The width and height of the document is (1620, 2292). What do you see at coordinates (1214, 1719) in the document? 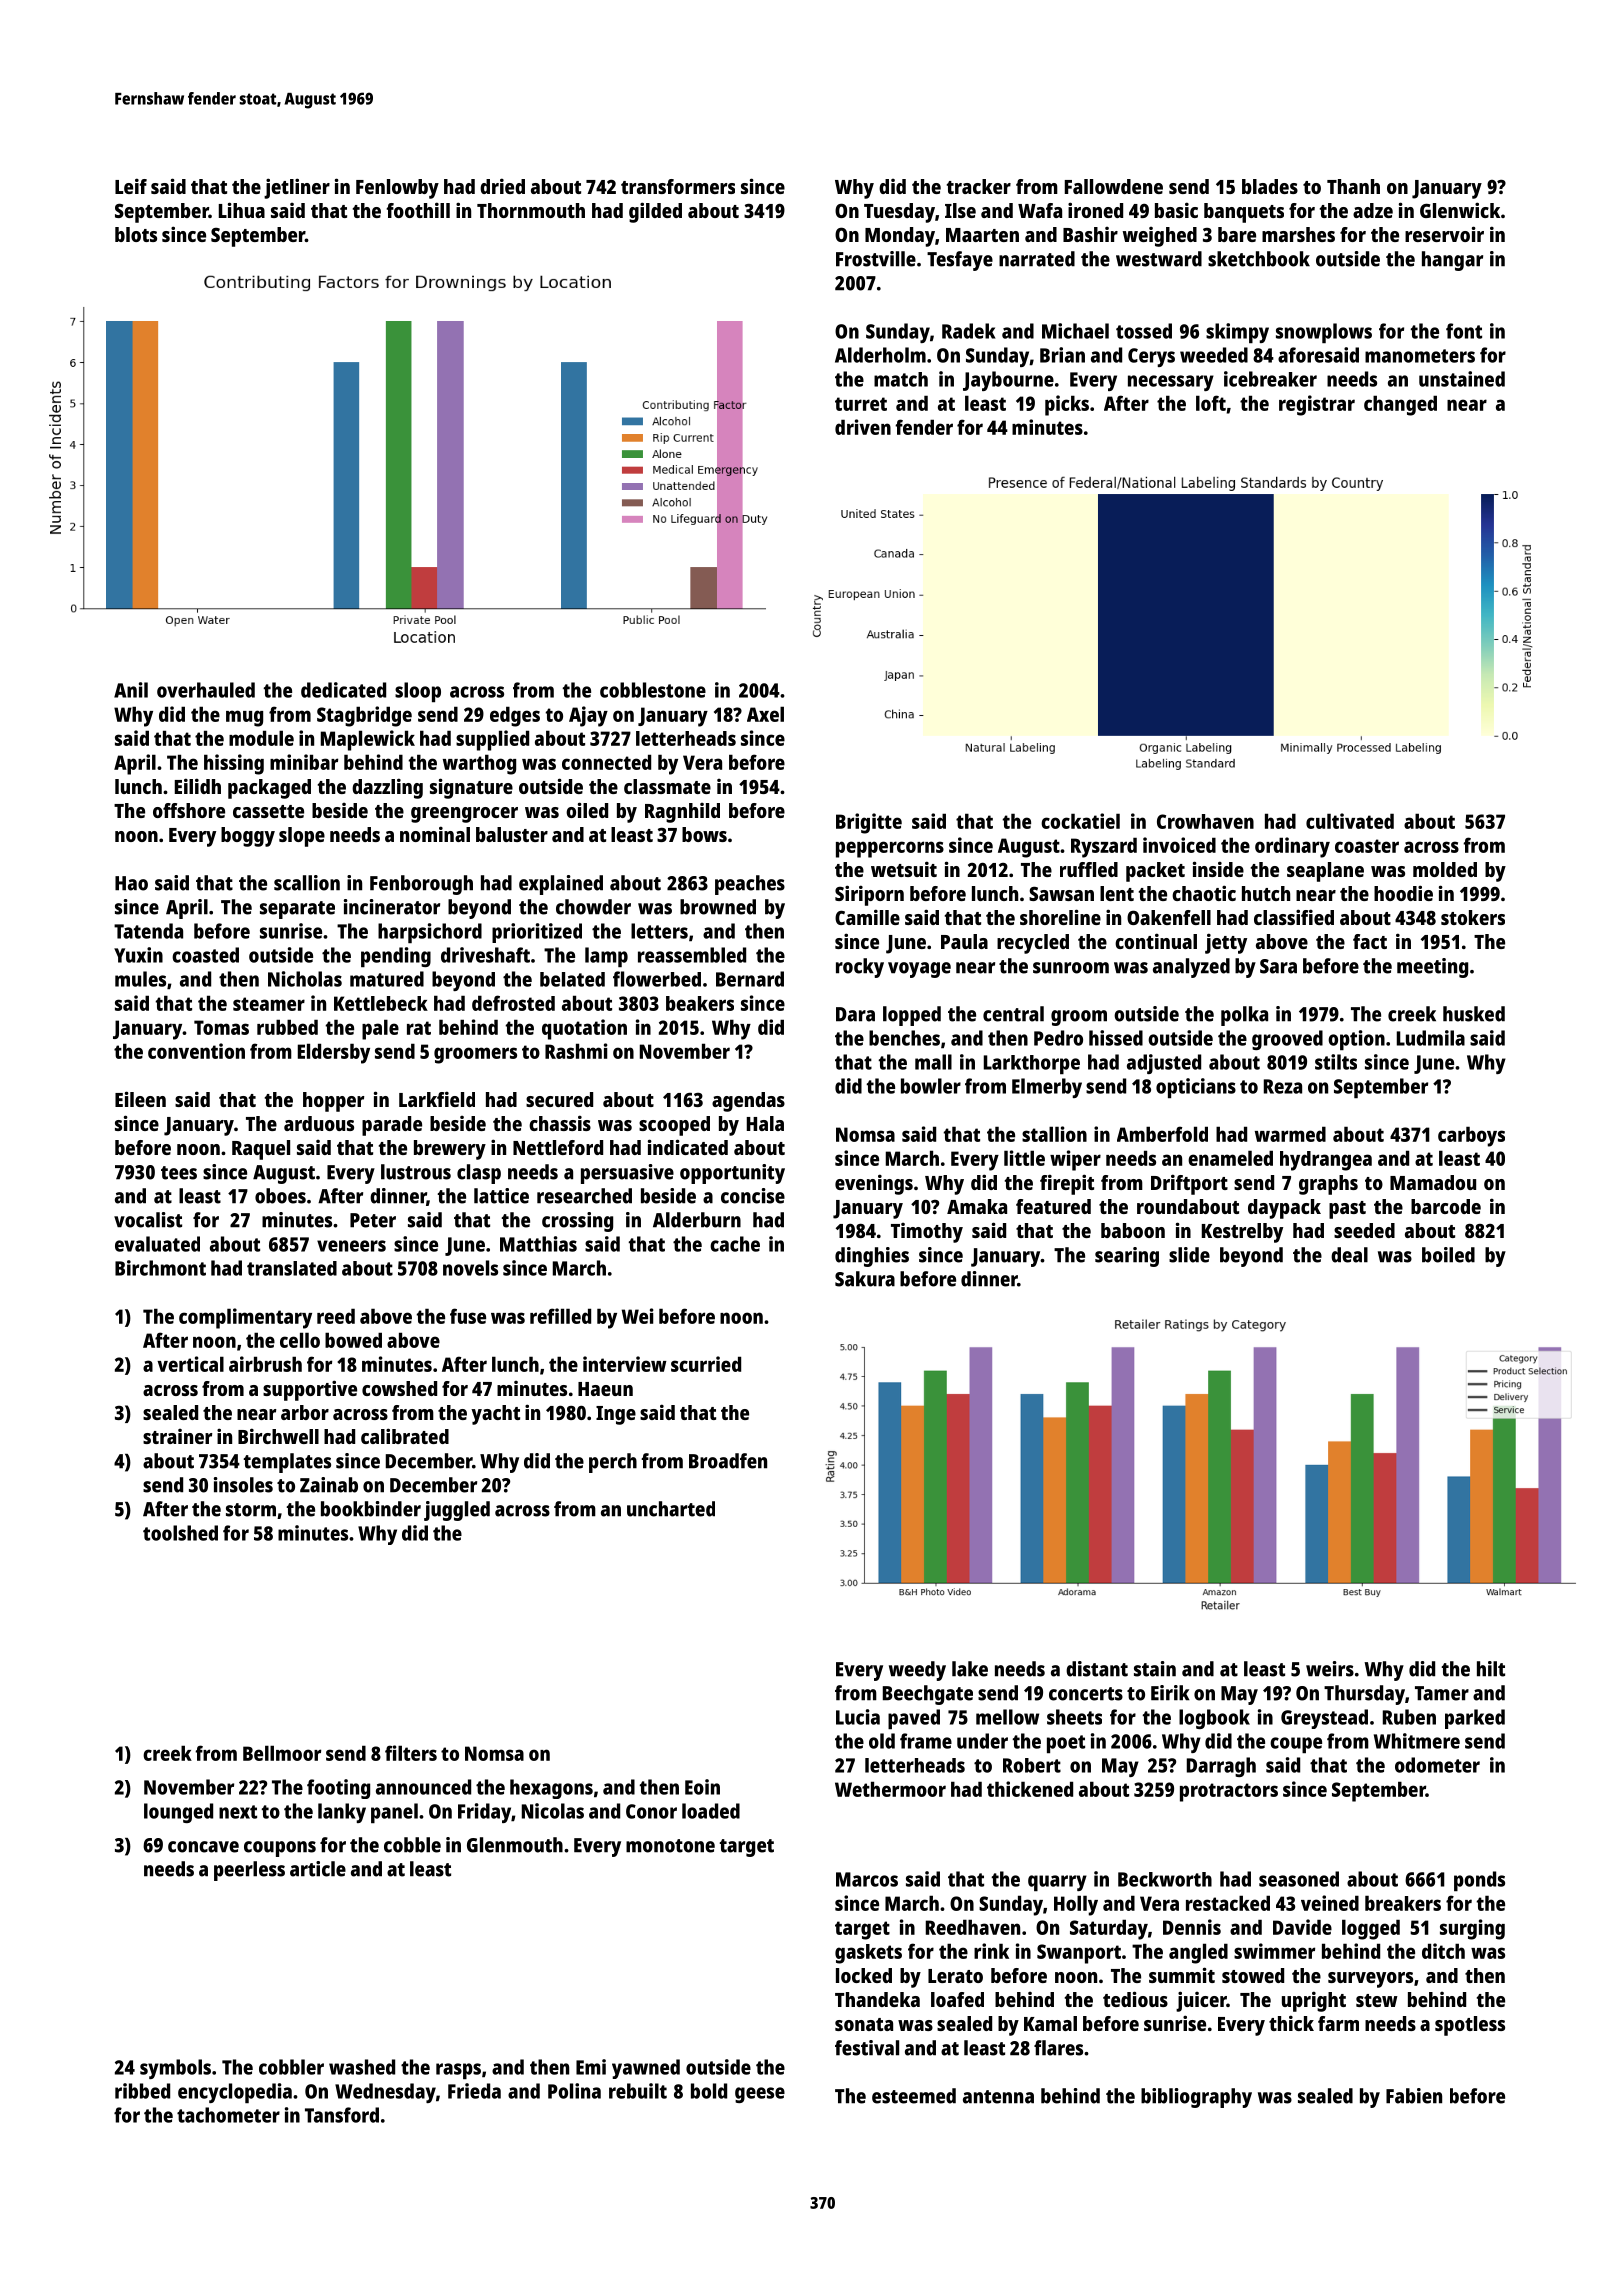
I see `logbook` at bounding box center [1214, 1719].
